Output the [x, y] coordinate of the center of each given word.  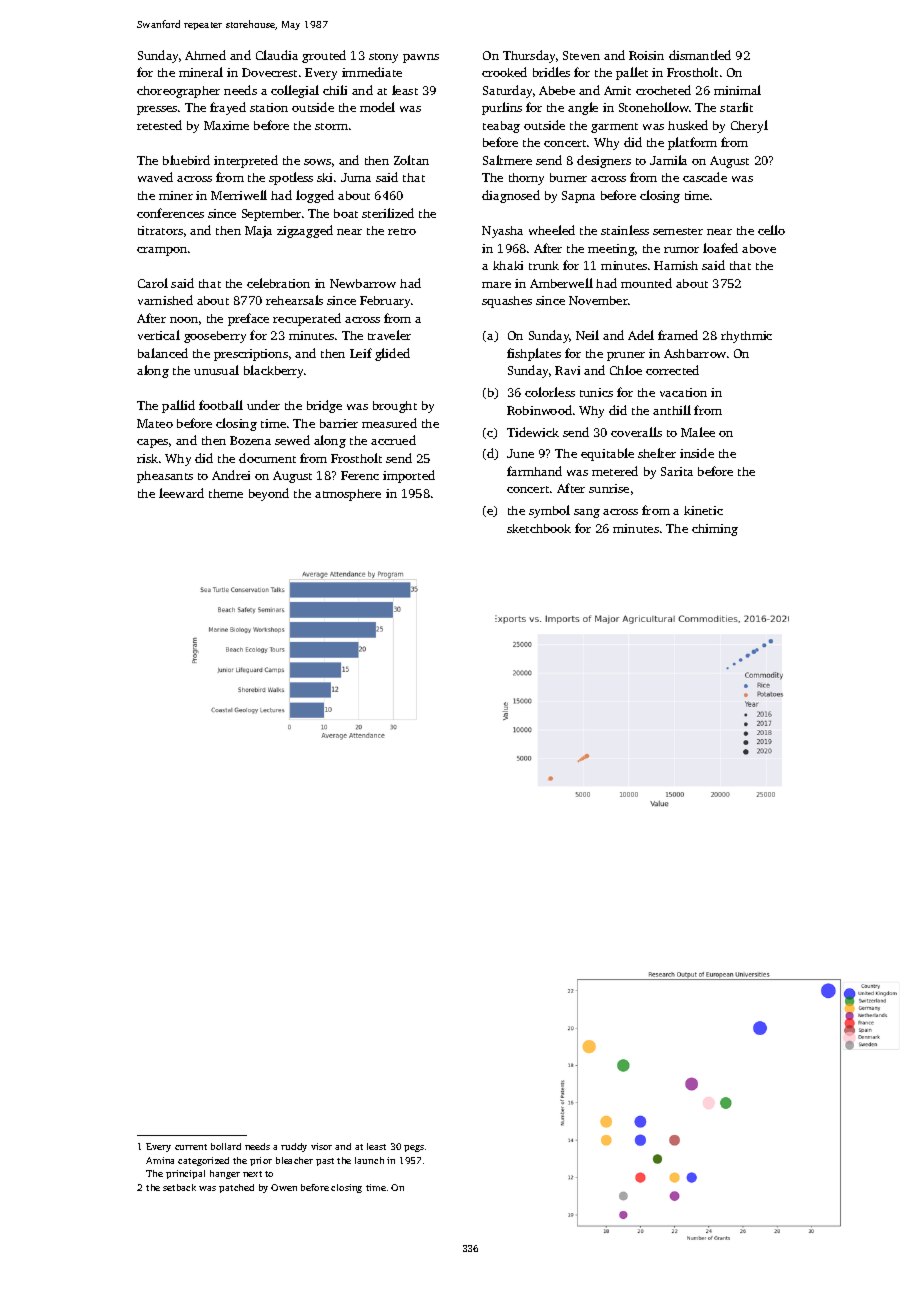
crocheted [663, 90]
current [191, 1147]
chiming [715, 530]
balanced [163, 353]
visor [321, 1146]
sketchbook [539, 528]
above [759, 248]
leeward [181, 493]
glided [392, 354]
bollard [226, 1146]
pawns [421, 58]
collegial [295, 91]
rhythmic [746, 337]
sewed [292, 440]
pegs [414, 1148]
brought [395, 407]
